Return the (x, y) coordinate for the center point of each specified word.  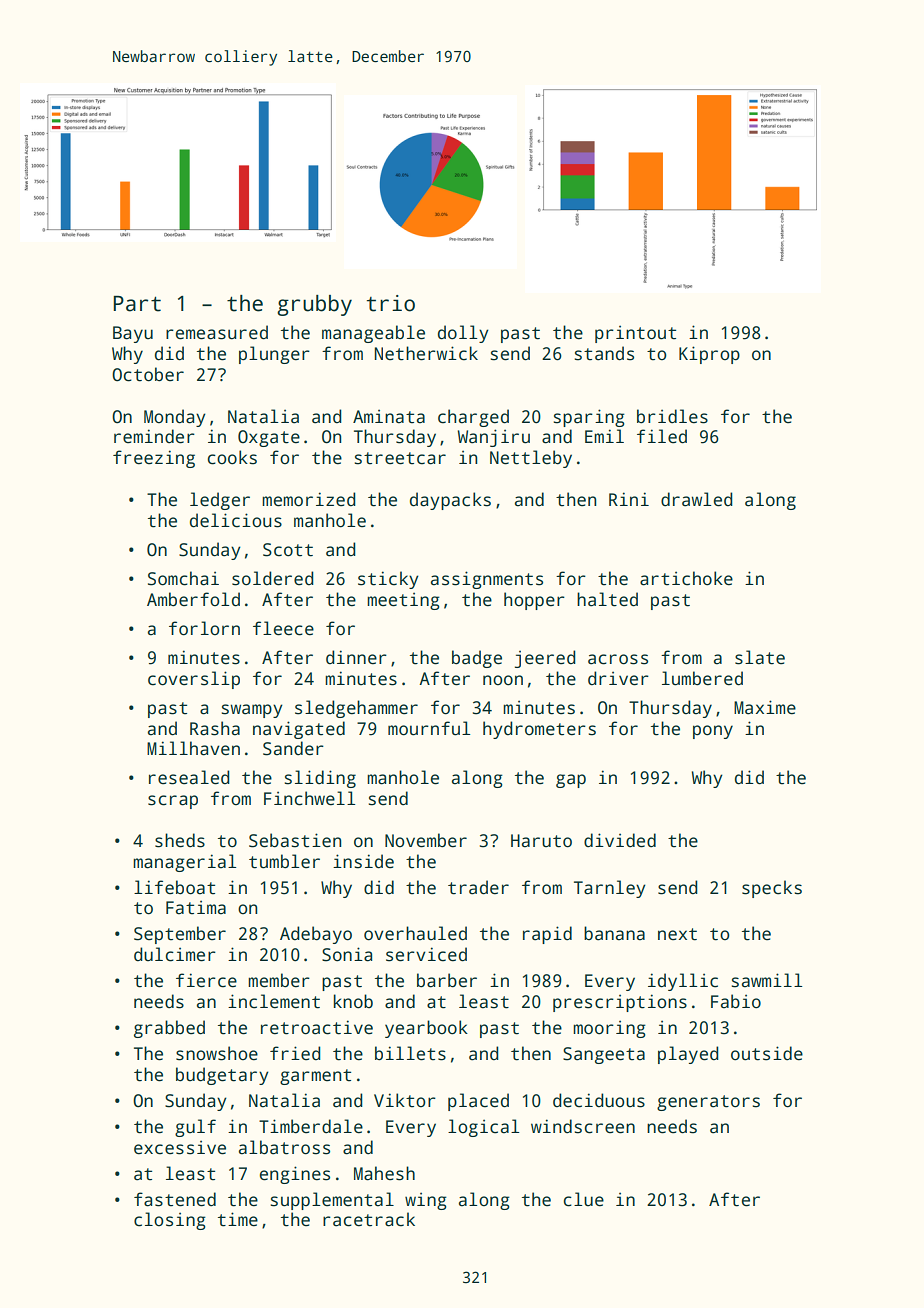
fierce (206, 980)
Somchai (183, 578)
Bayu (133, 334)
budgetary (222, 1076)
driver (618, 678)
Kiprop (709, 355)
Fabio (736, 1001)
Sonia (347, 954)
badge (477, 659)
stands (604, 353)
